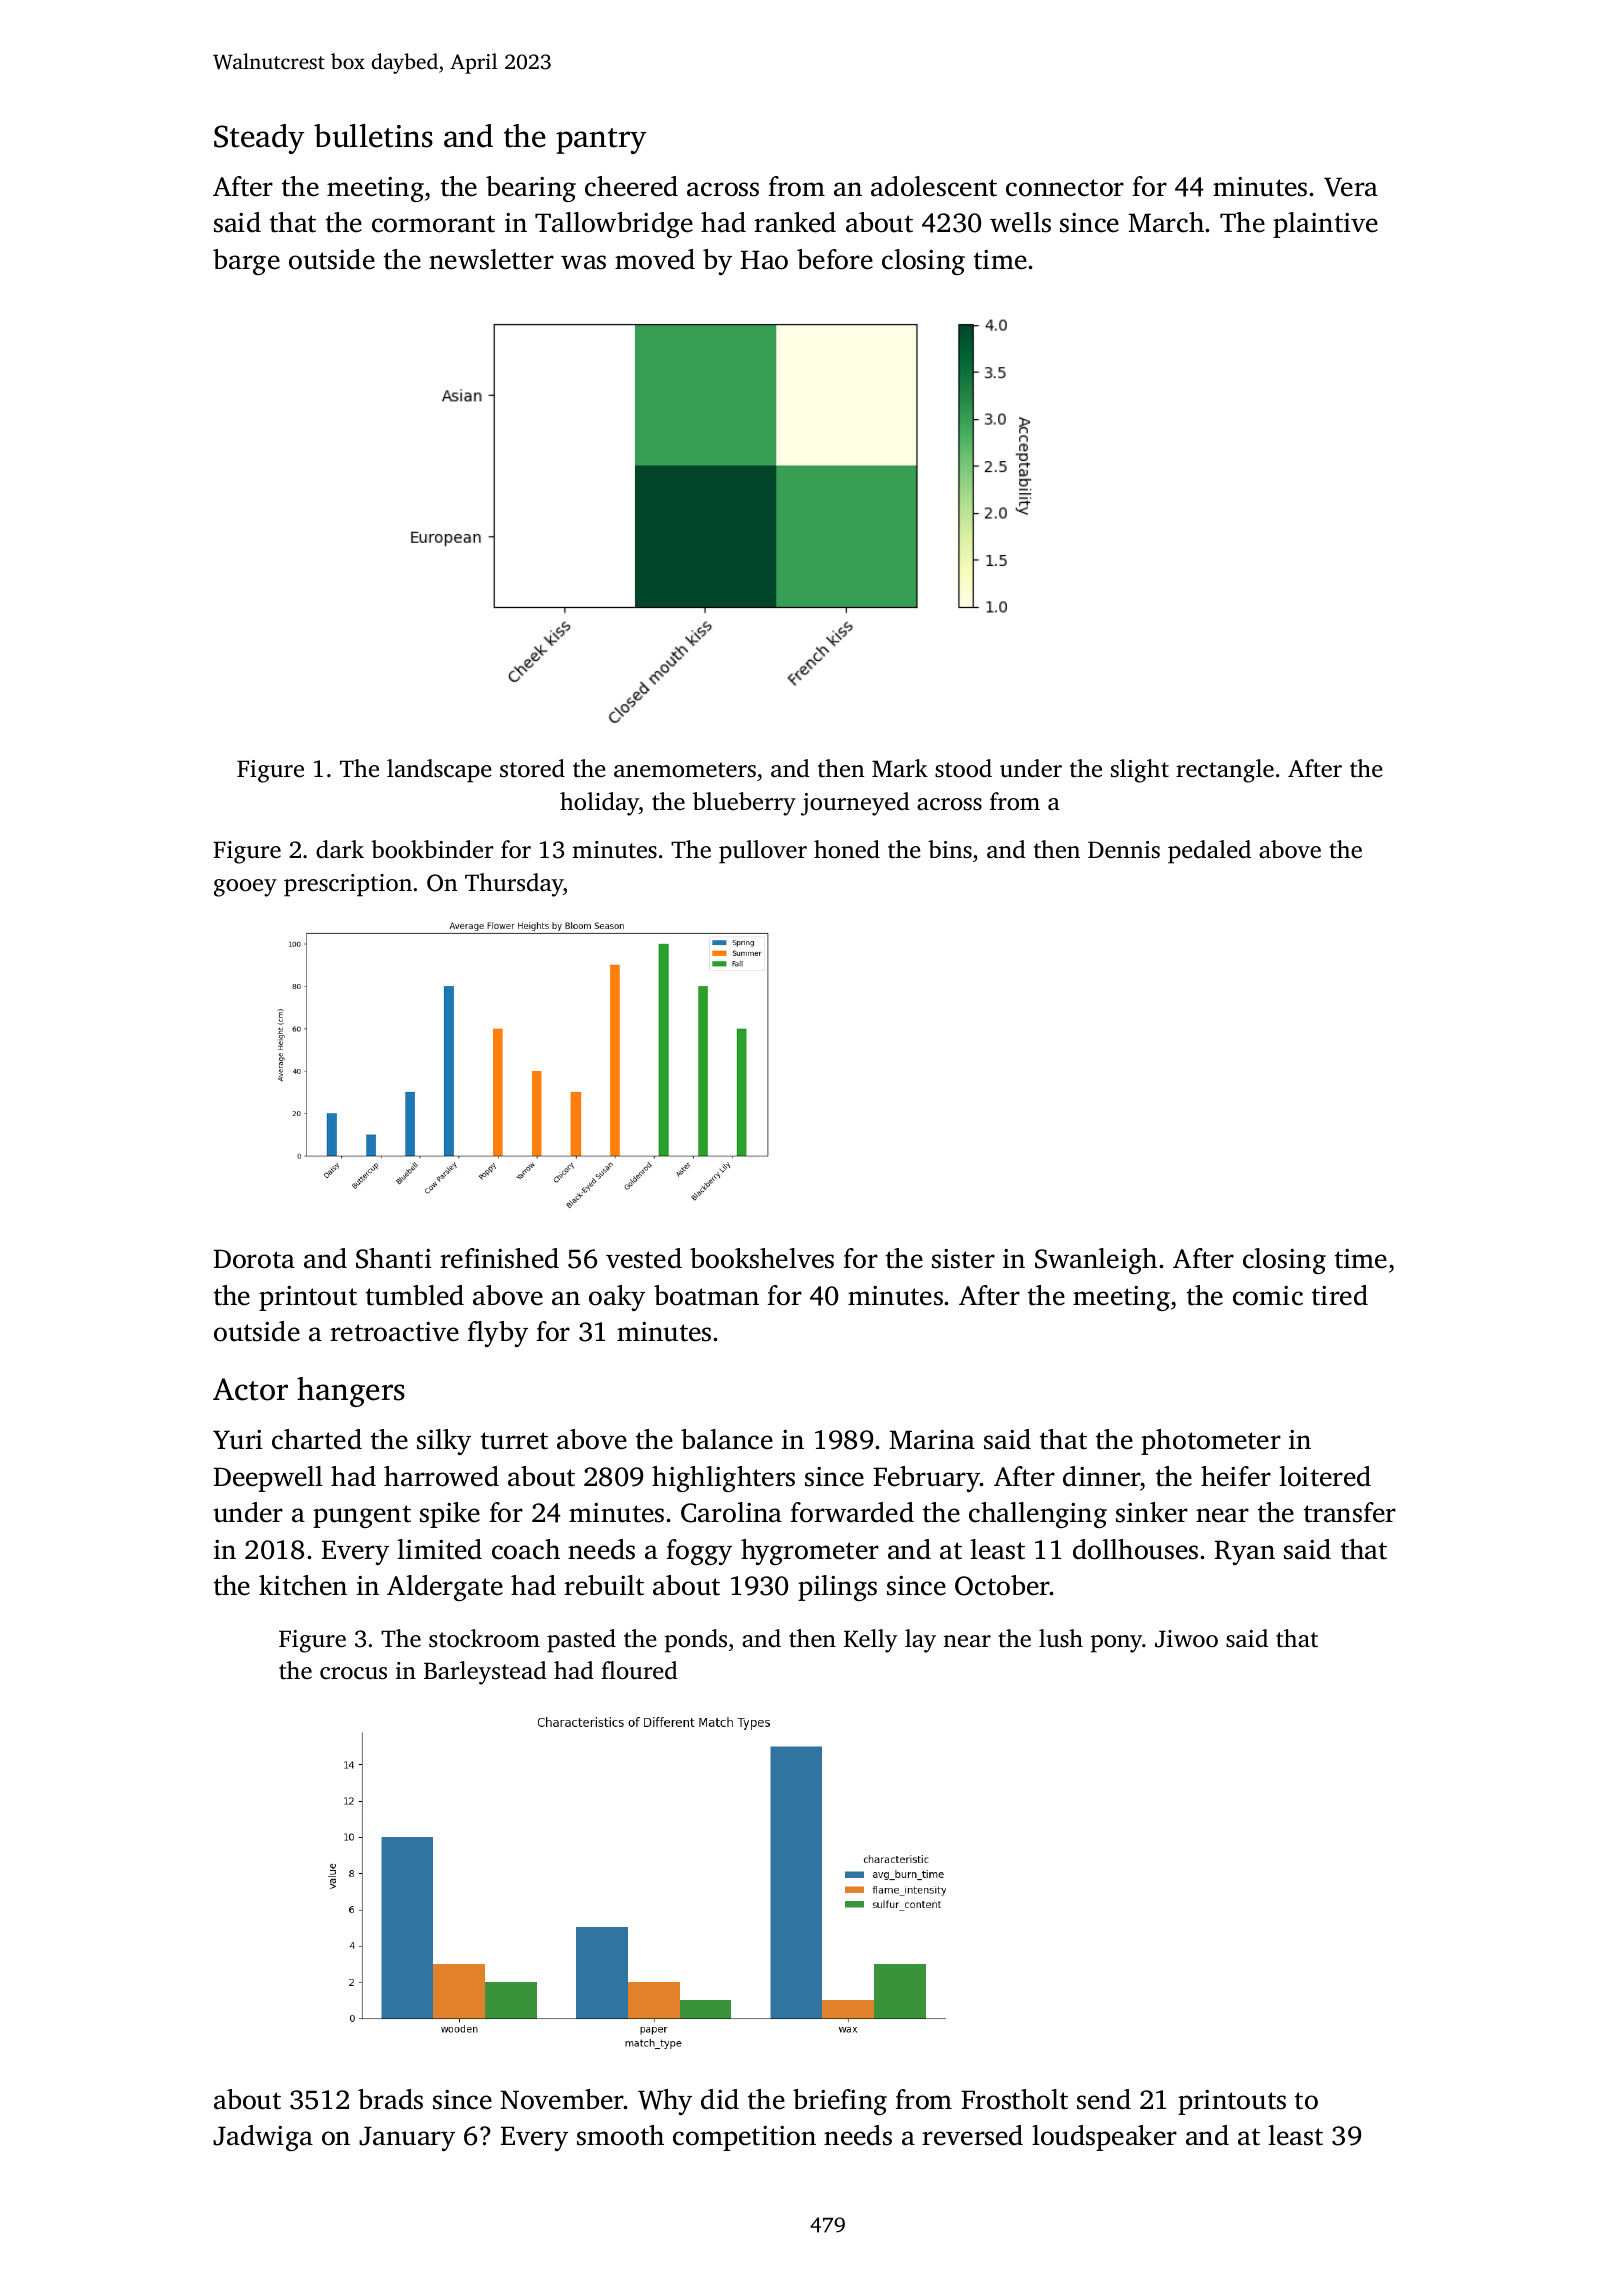 This page has width=1620, height=2292. I want to click on kitchen, so click(303, 1585).
